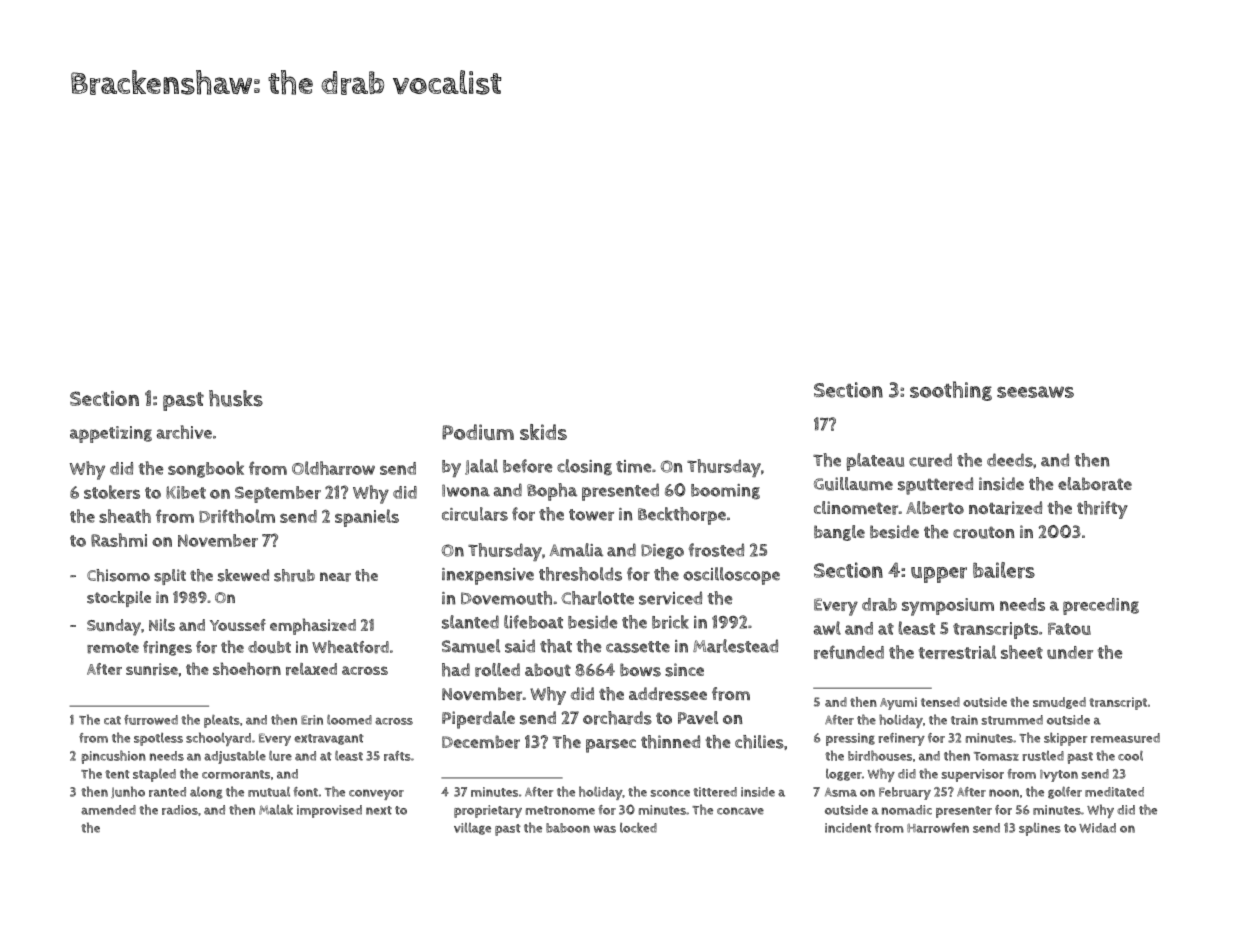 Image resolution: width=1233 pixels, height=952 pixels. What do you see at coordinates (236, 398) in the page?
I see `husks` at bounding box center [236, 398].
